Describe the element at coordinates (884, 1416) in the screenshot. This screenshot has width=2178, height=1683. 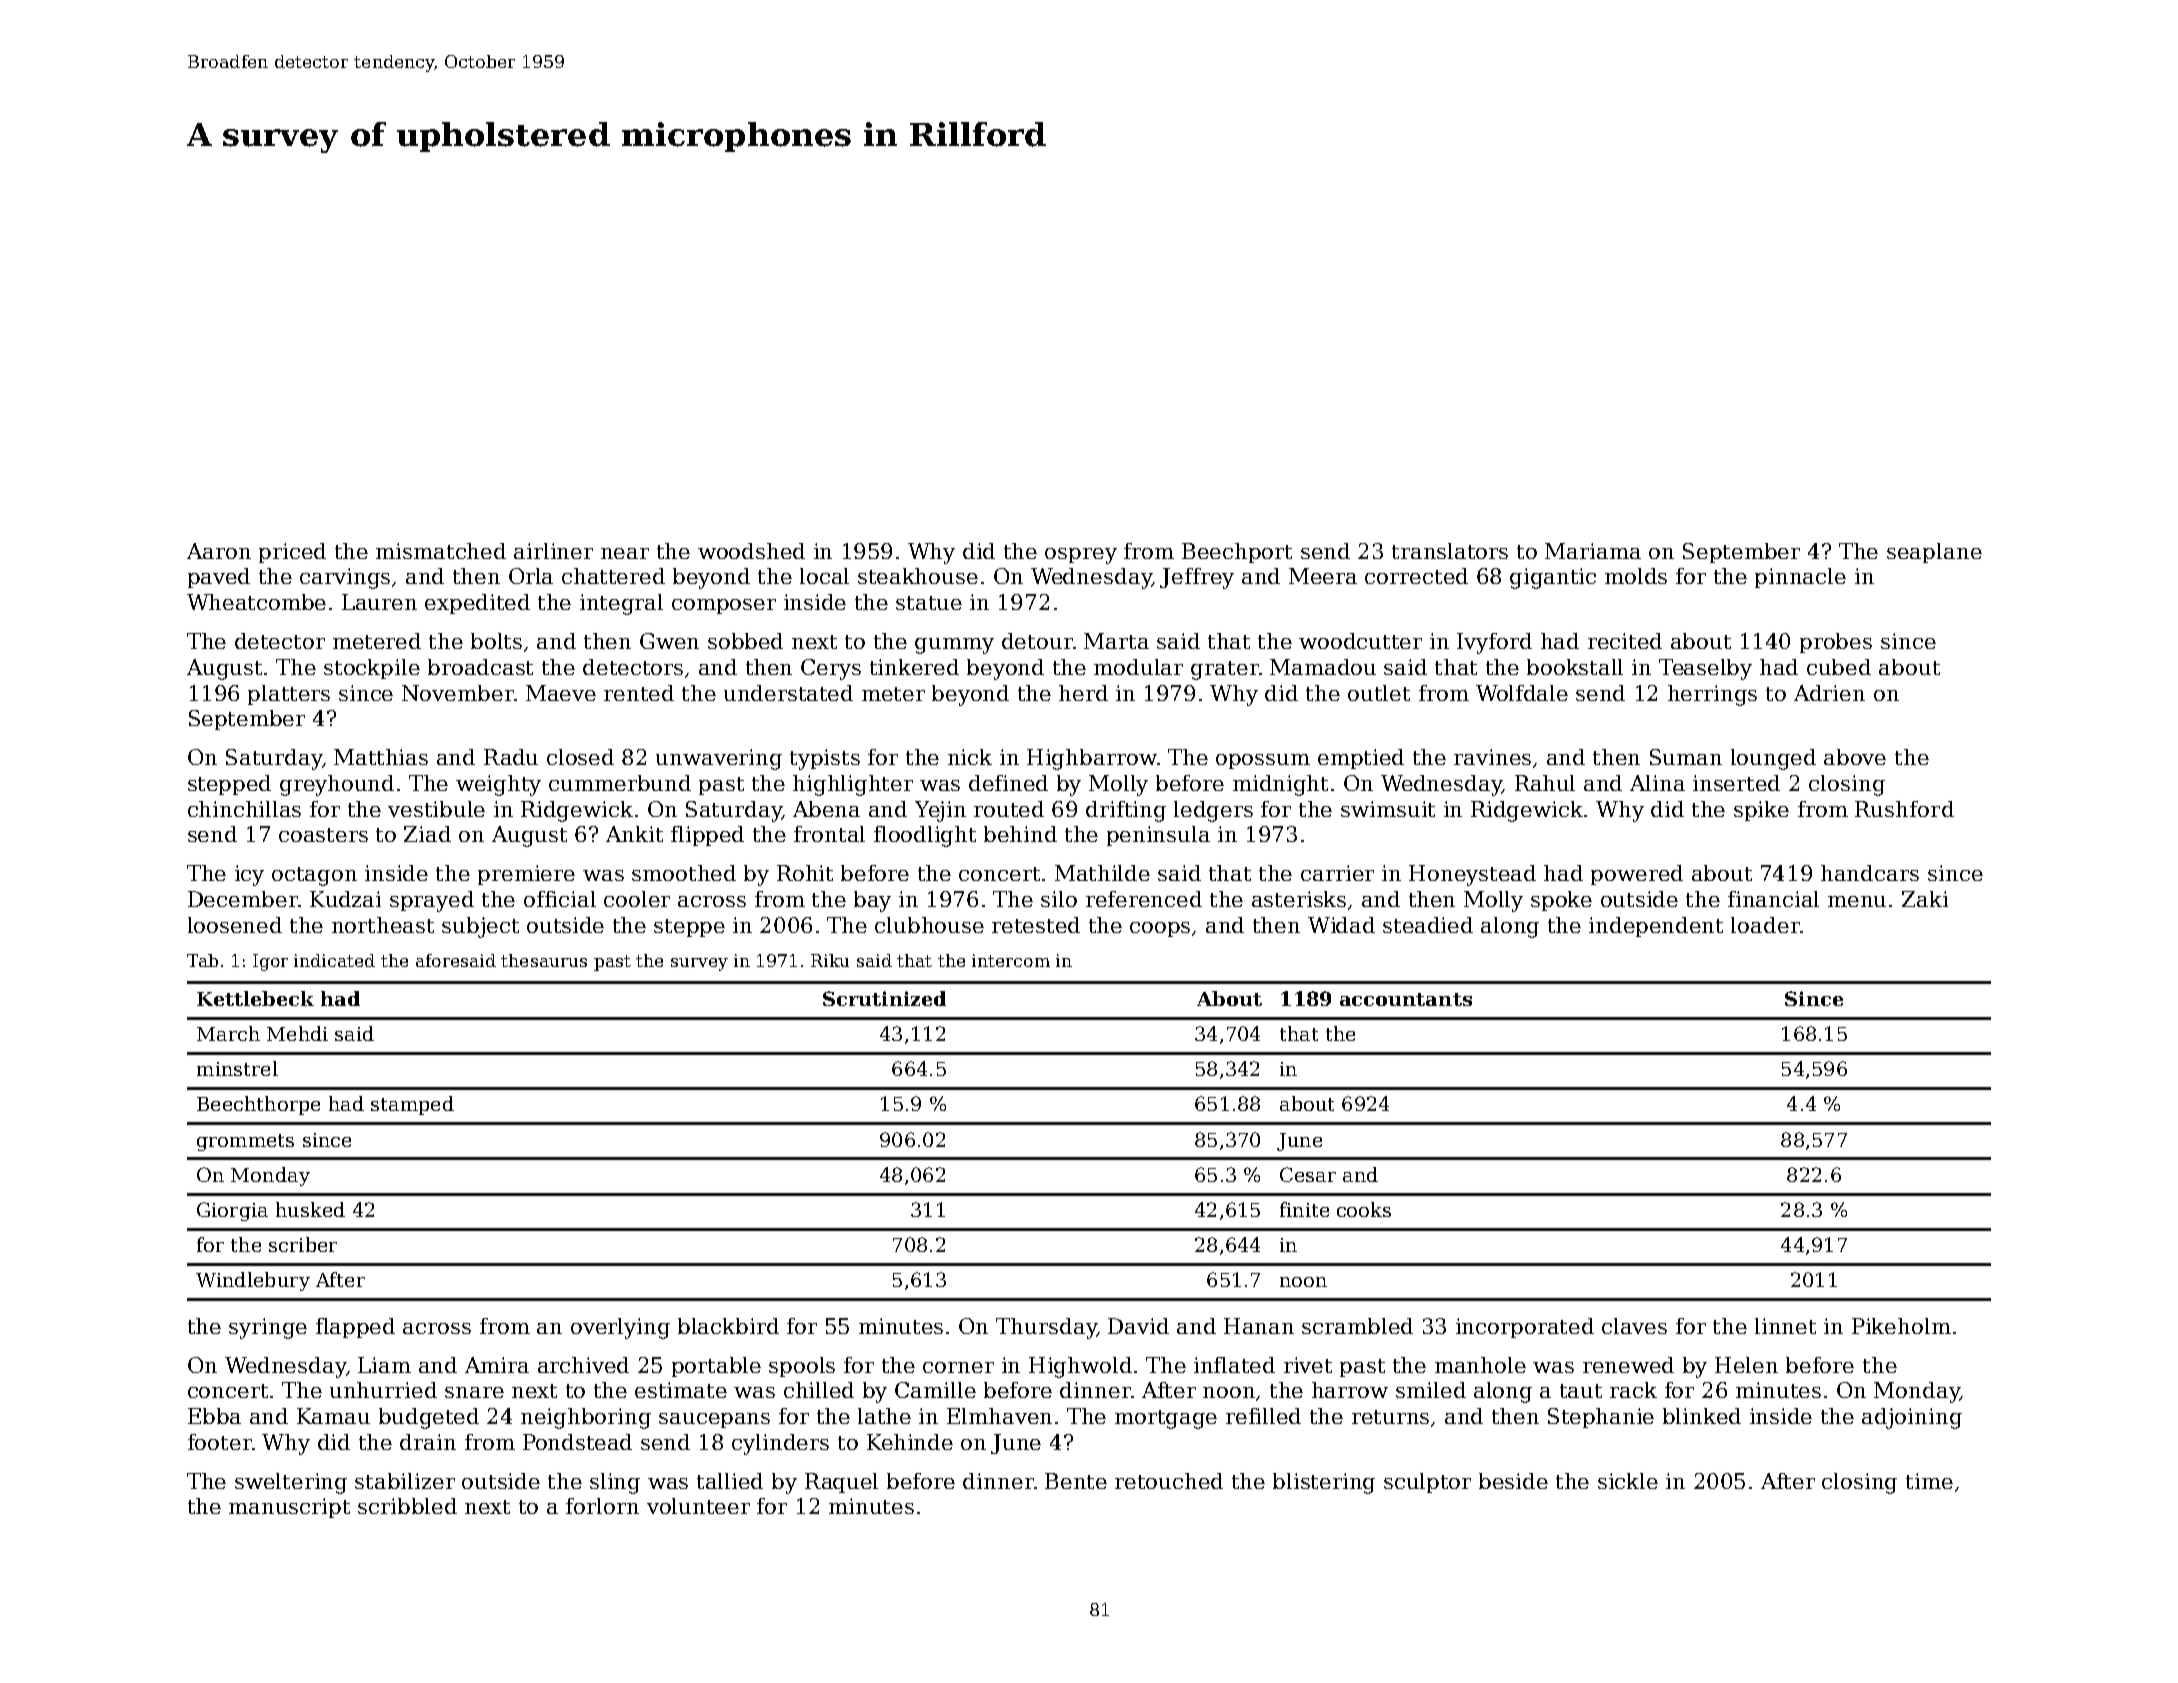
I see `lathe` at that location.
